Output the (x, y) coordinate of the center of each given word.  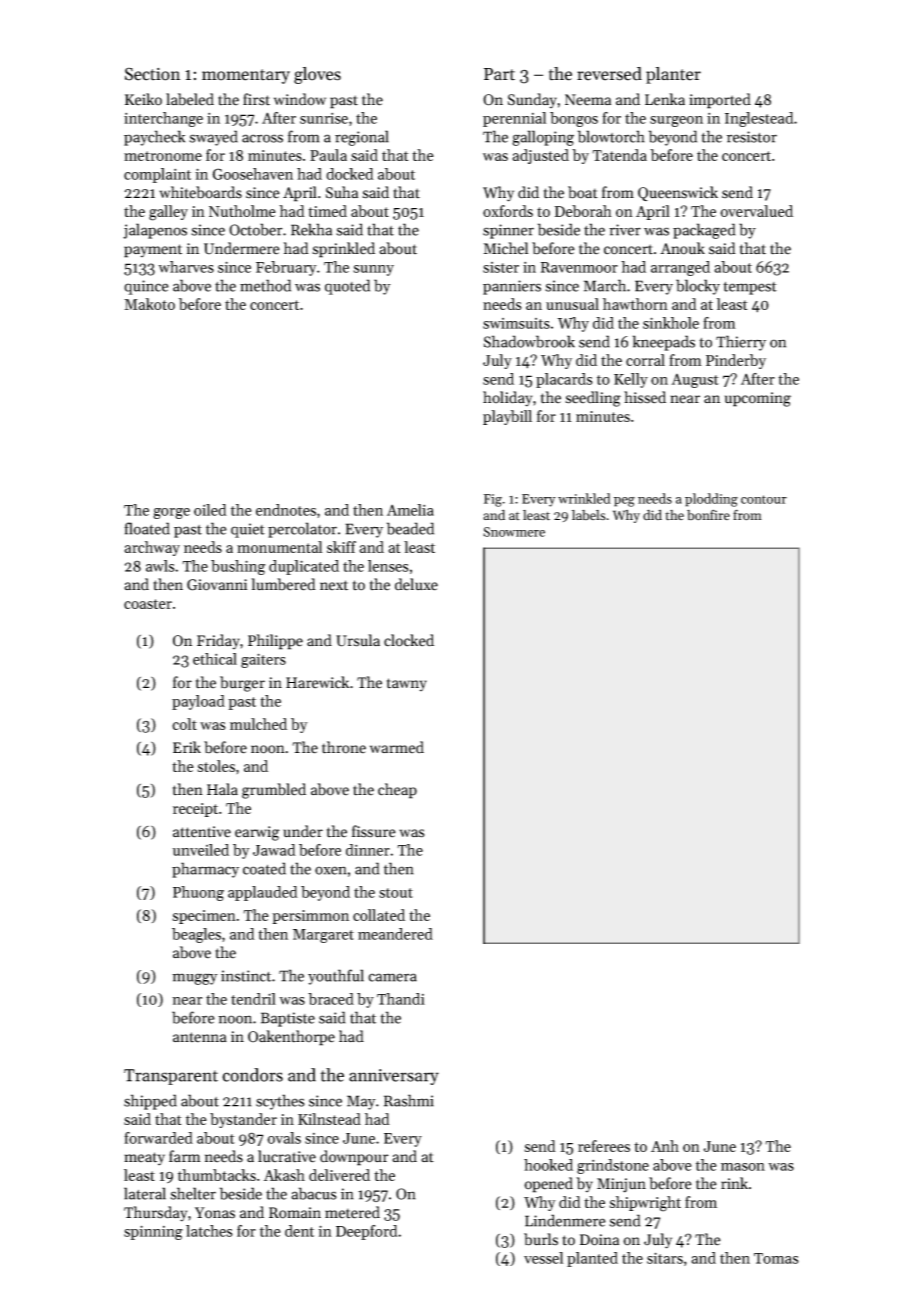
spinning (153, 1232)
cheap (397, 791)
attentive (202, 832)
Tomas (776, 1258)
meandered (395, 934)
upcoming (758, 399)
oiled (210, 510)
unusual (572, 304)
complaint (157, 175)
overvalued (756, 211)
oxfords (508, 211)
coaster (148, 604)
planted (592, 1259)
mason (743, 1167)
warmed (397, 747)
